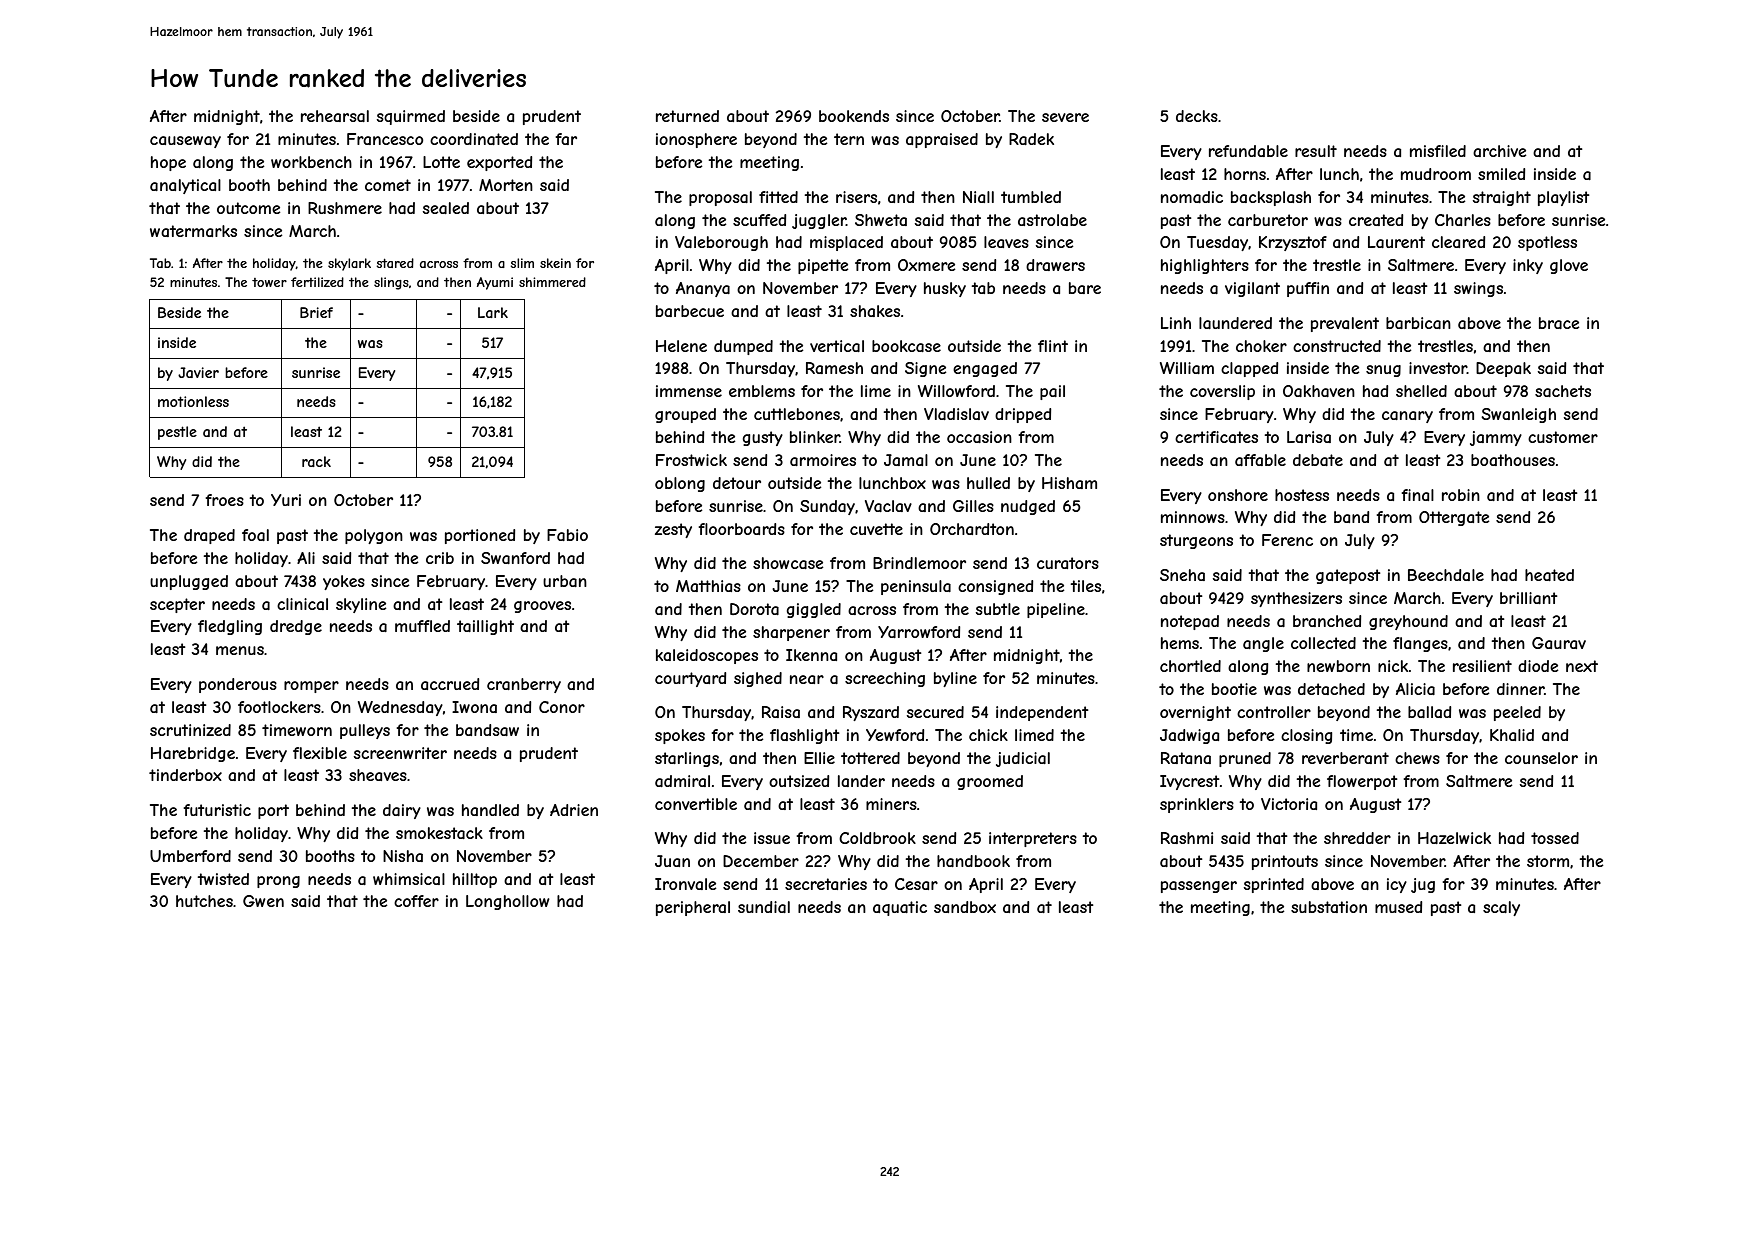 The height and width of the screenshot is (1244, 1760). What do you see at coordinates (1501, 908) in the screenshot?
I see `scaly` at bounding box center [1501, 908].
